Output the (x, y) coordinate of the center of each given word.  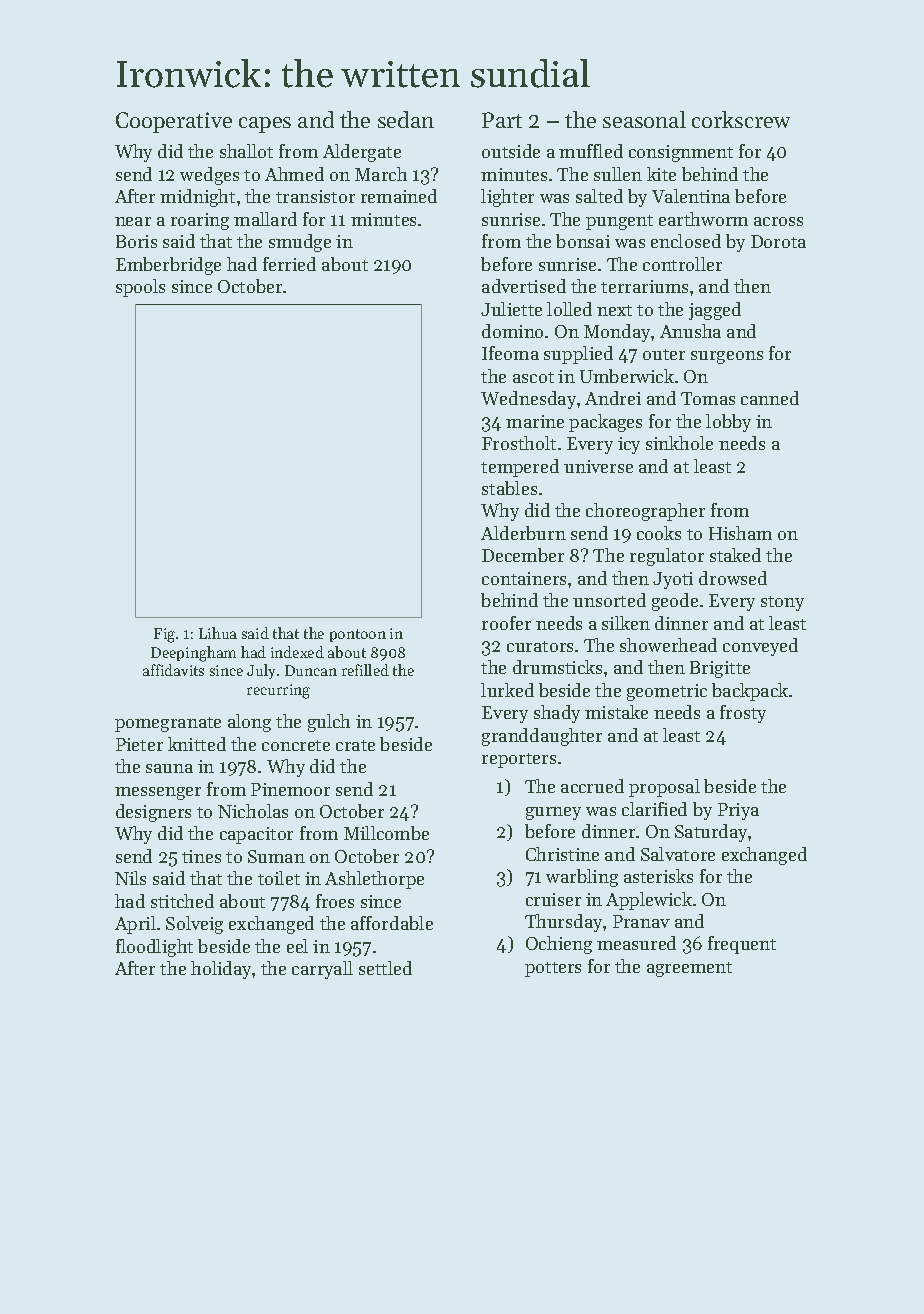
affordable (392, 923)
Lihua (218, 633)
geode (675, 602)
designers (153, 813)
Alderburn (523, 533)
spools (140, 288)
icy (629, 445)
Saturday (711, 833)
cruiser (553, 899)
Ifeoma (510, 353)
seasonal (644, 119)
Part (502, 120)
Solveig (194, 925)
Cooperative (174, 122)
